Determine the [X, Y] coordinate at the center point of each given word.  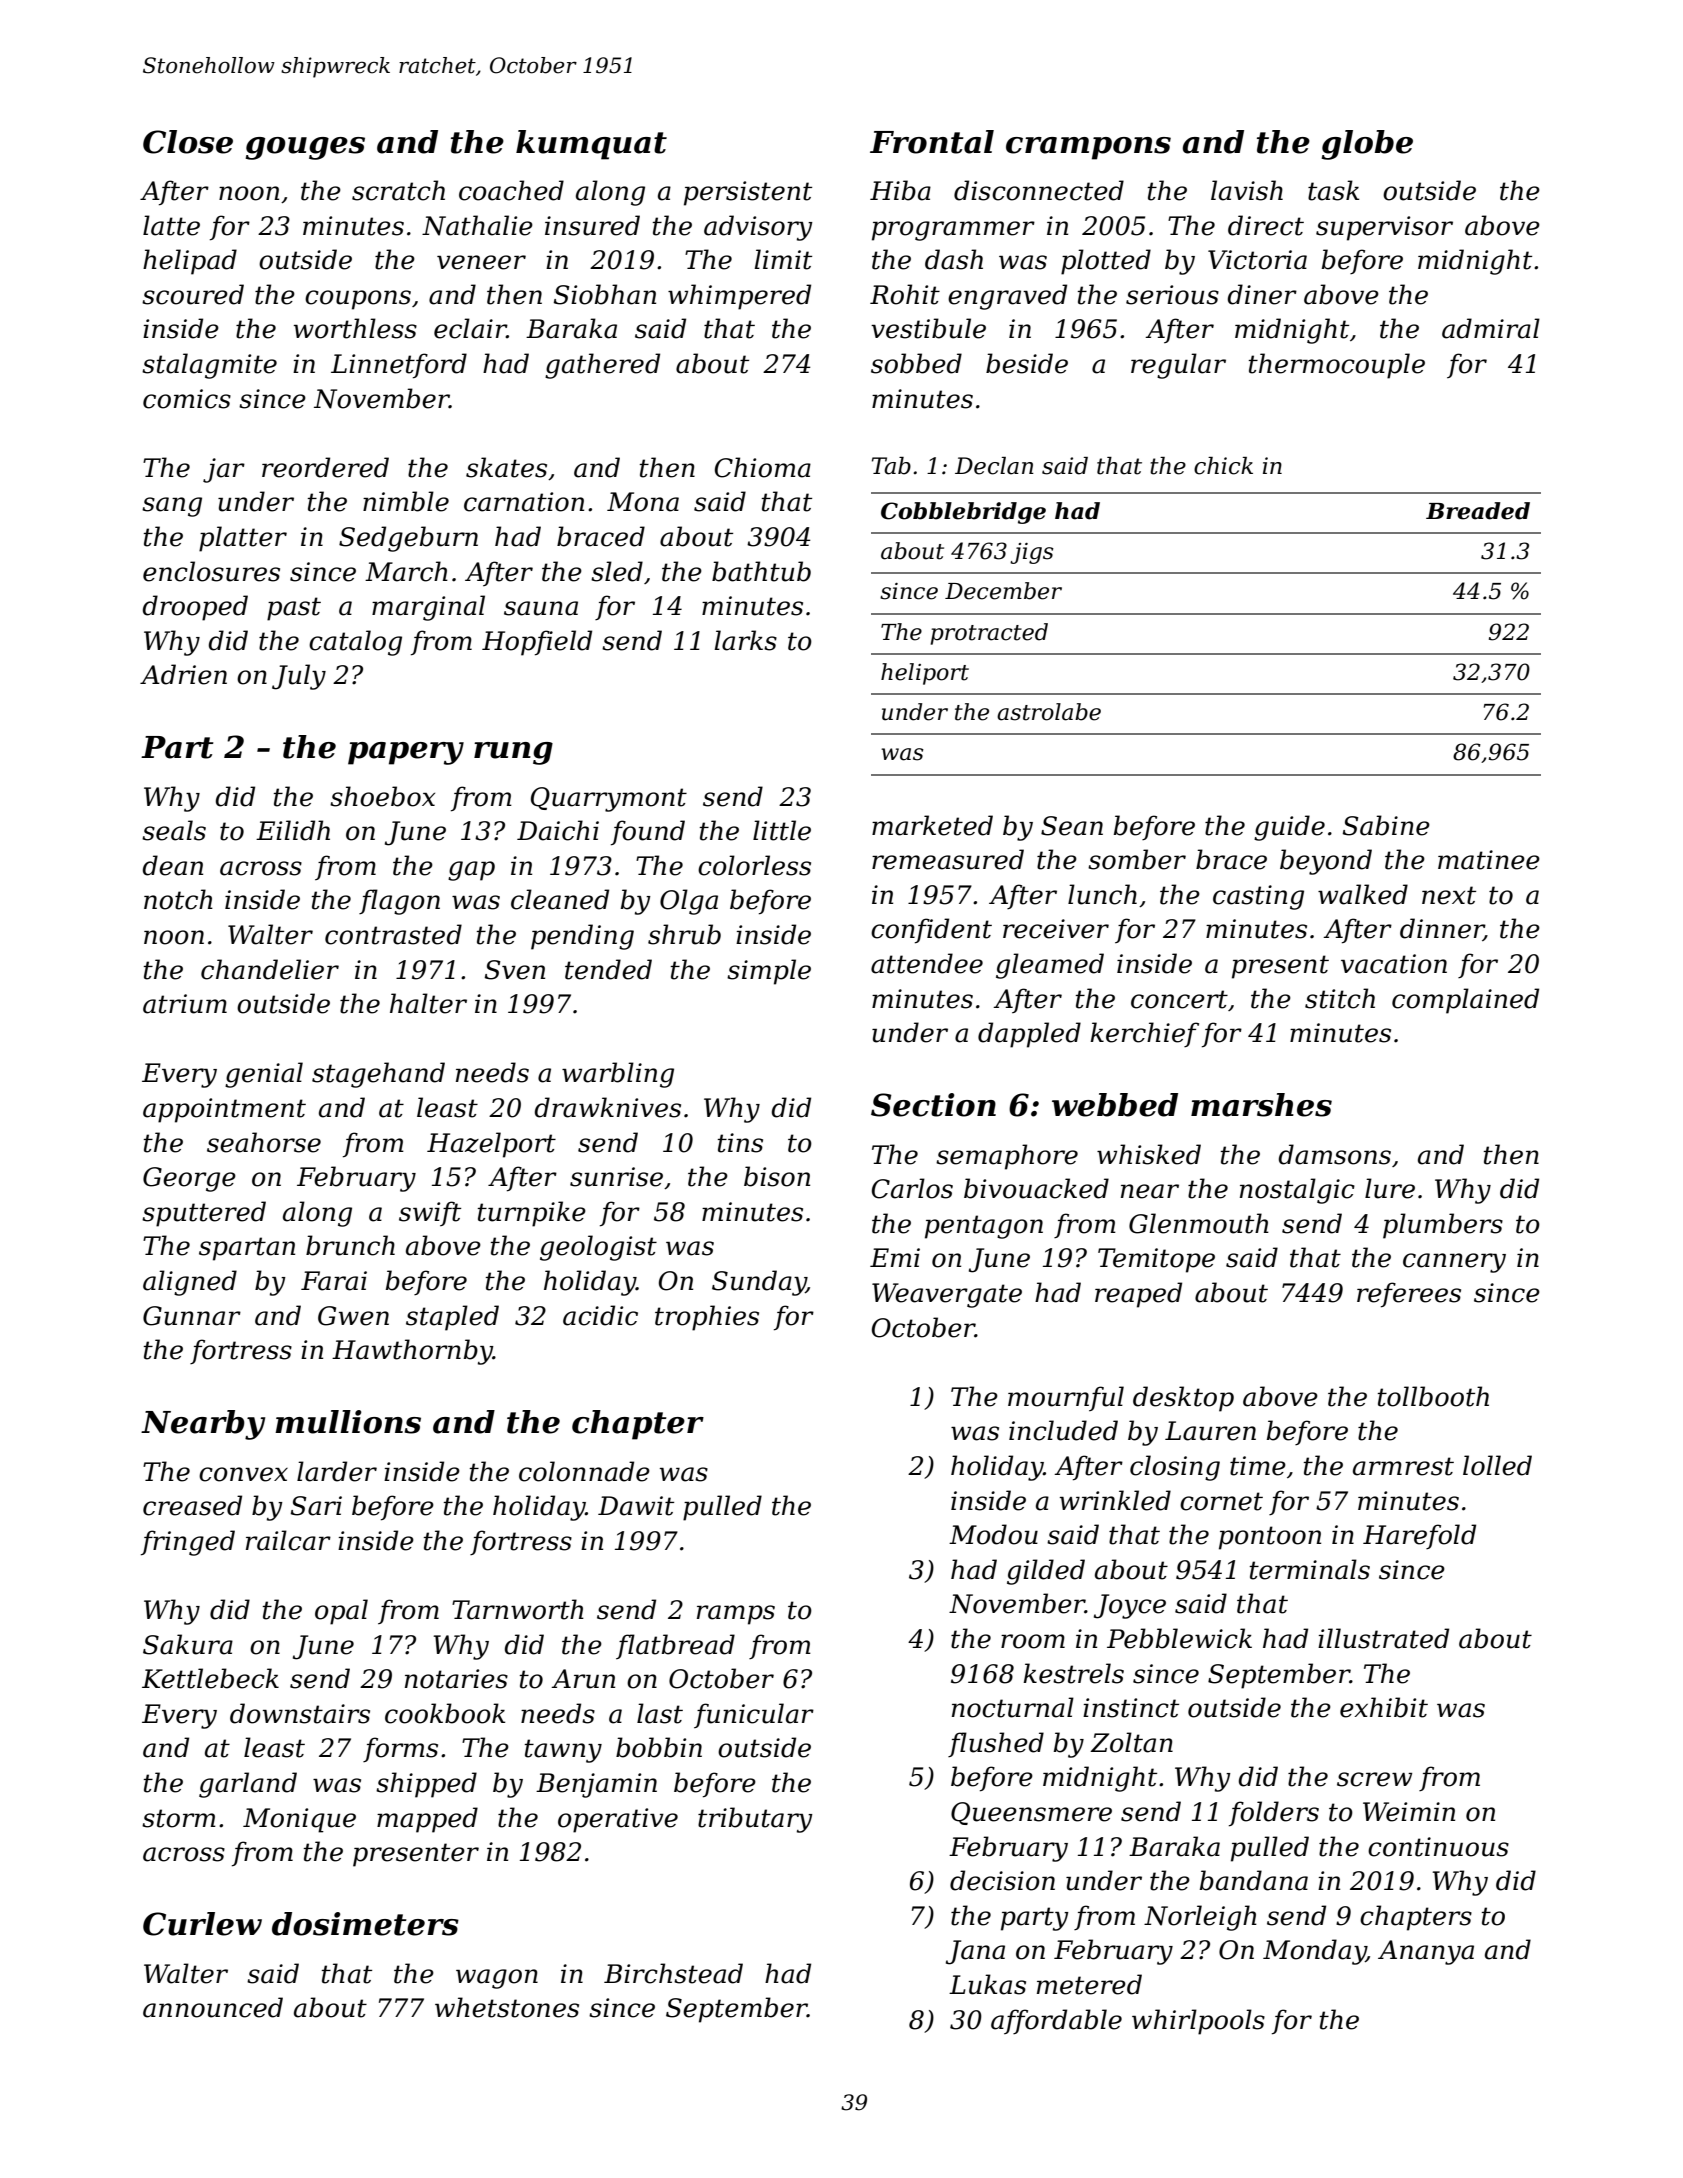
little [782, 830]
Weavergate [947, 1295]
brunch [350, 1245]
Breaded [1478, 511]
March [406, 571]
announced [213, 2007]
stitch [1340, 998]
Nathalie [477, 225]
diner [1262, 294]
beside [1027, 363]
